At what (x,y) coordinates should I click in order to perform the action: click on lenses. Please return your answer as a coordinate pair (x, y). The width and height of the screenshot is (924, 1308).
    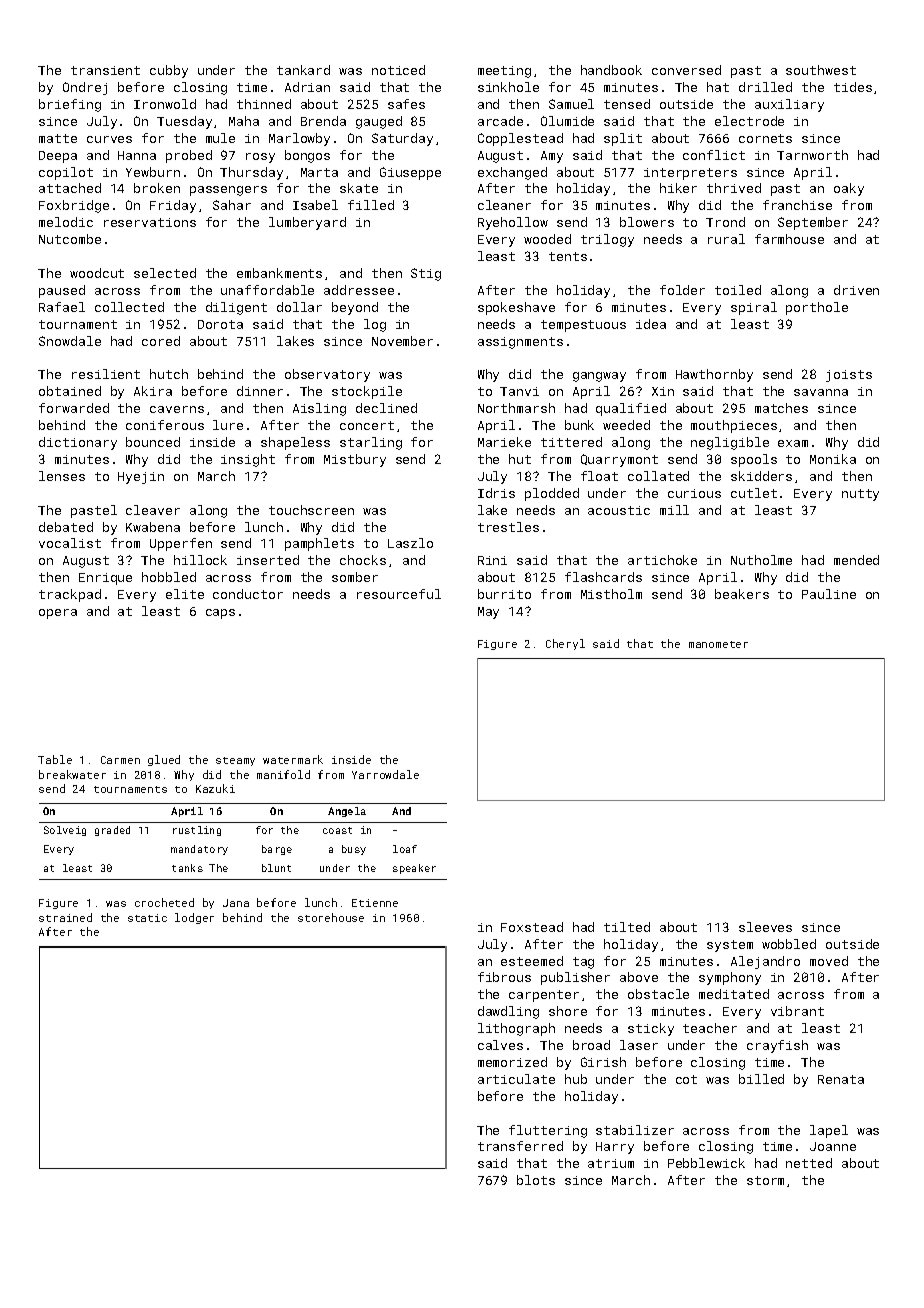
    Looking at the image, I should click on (62, 476).
